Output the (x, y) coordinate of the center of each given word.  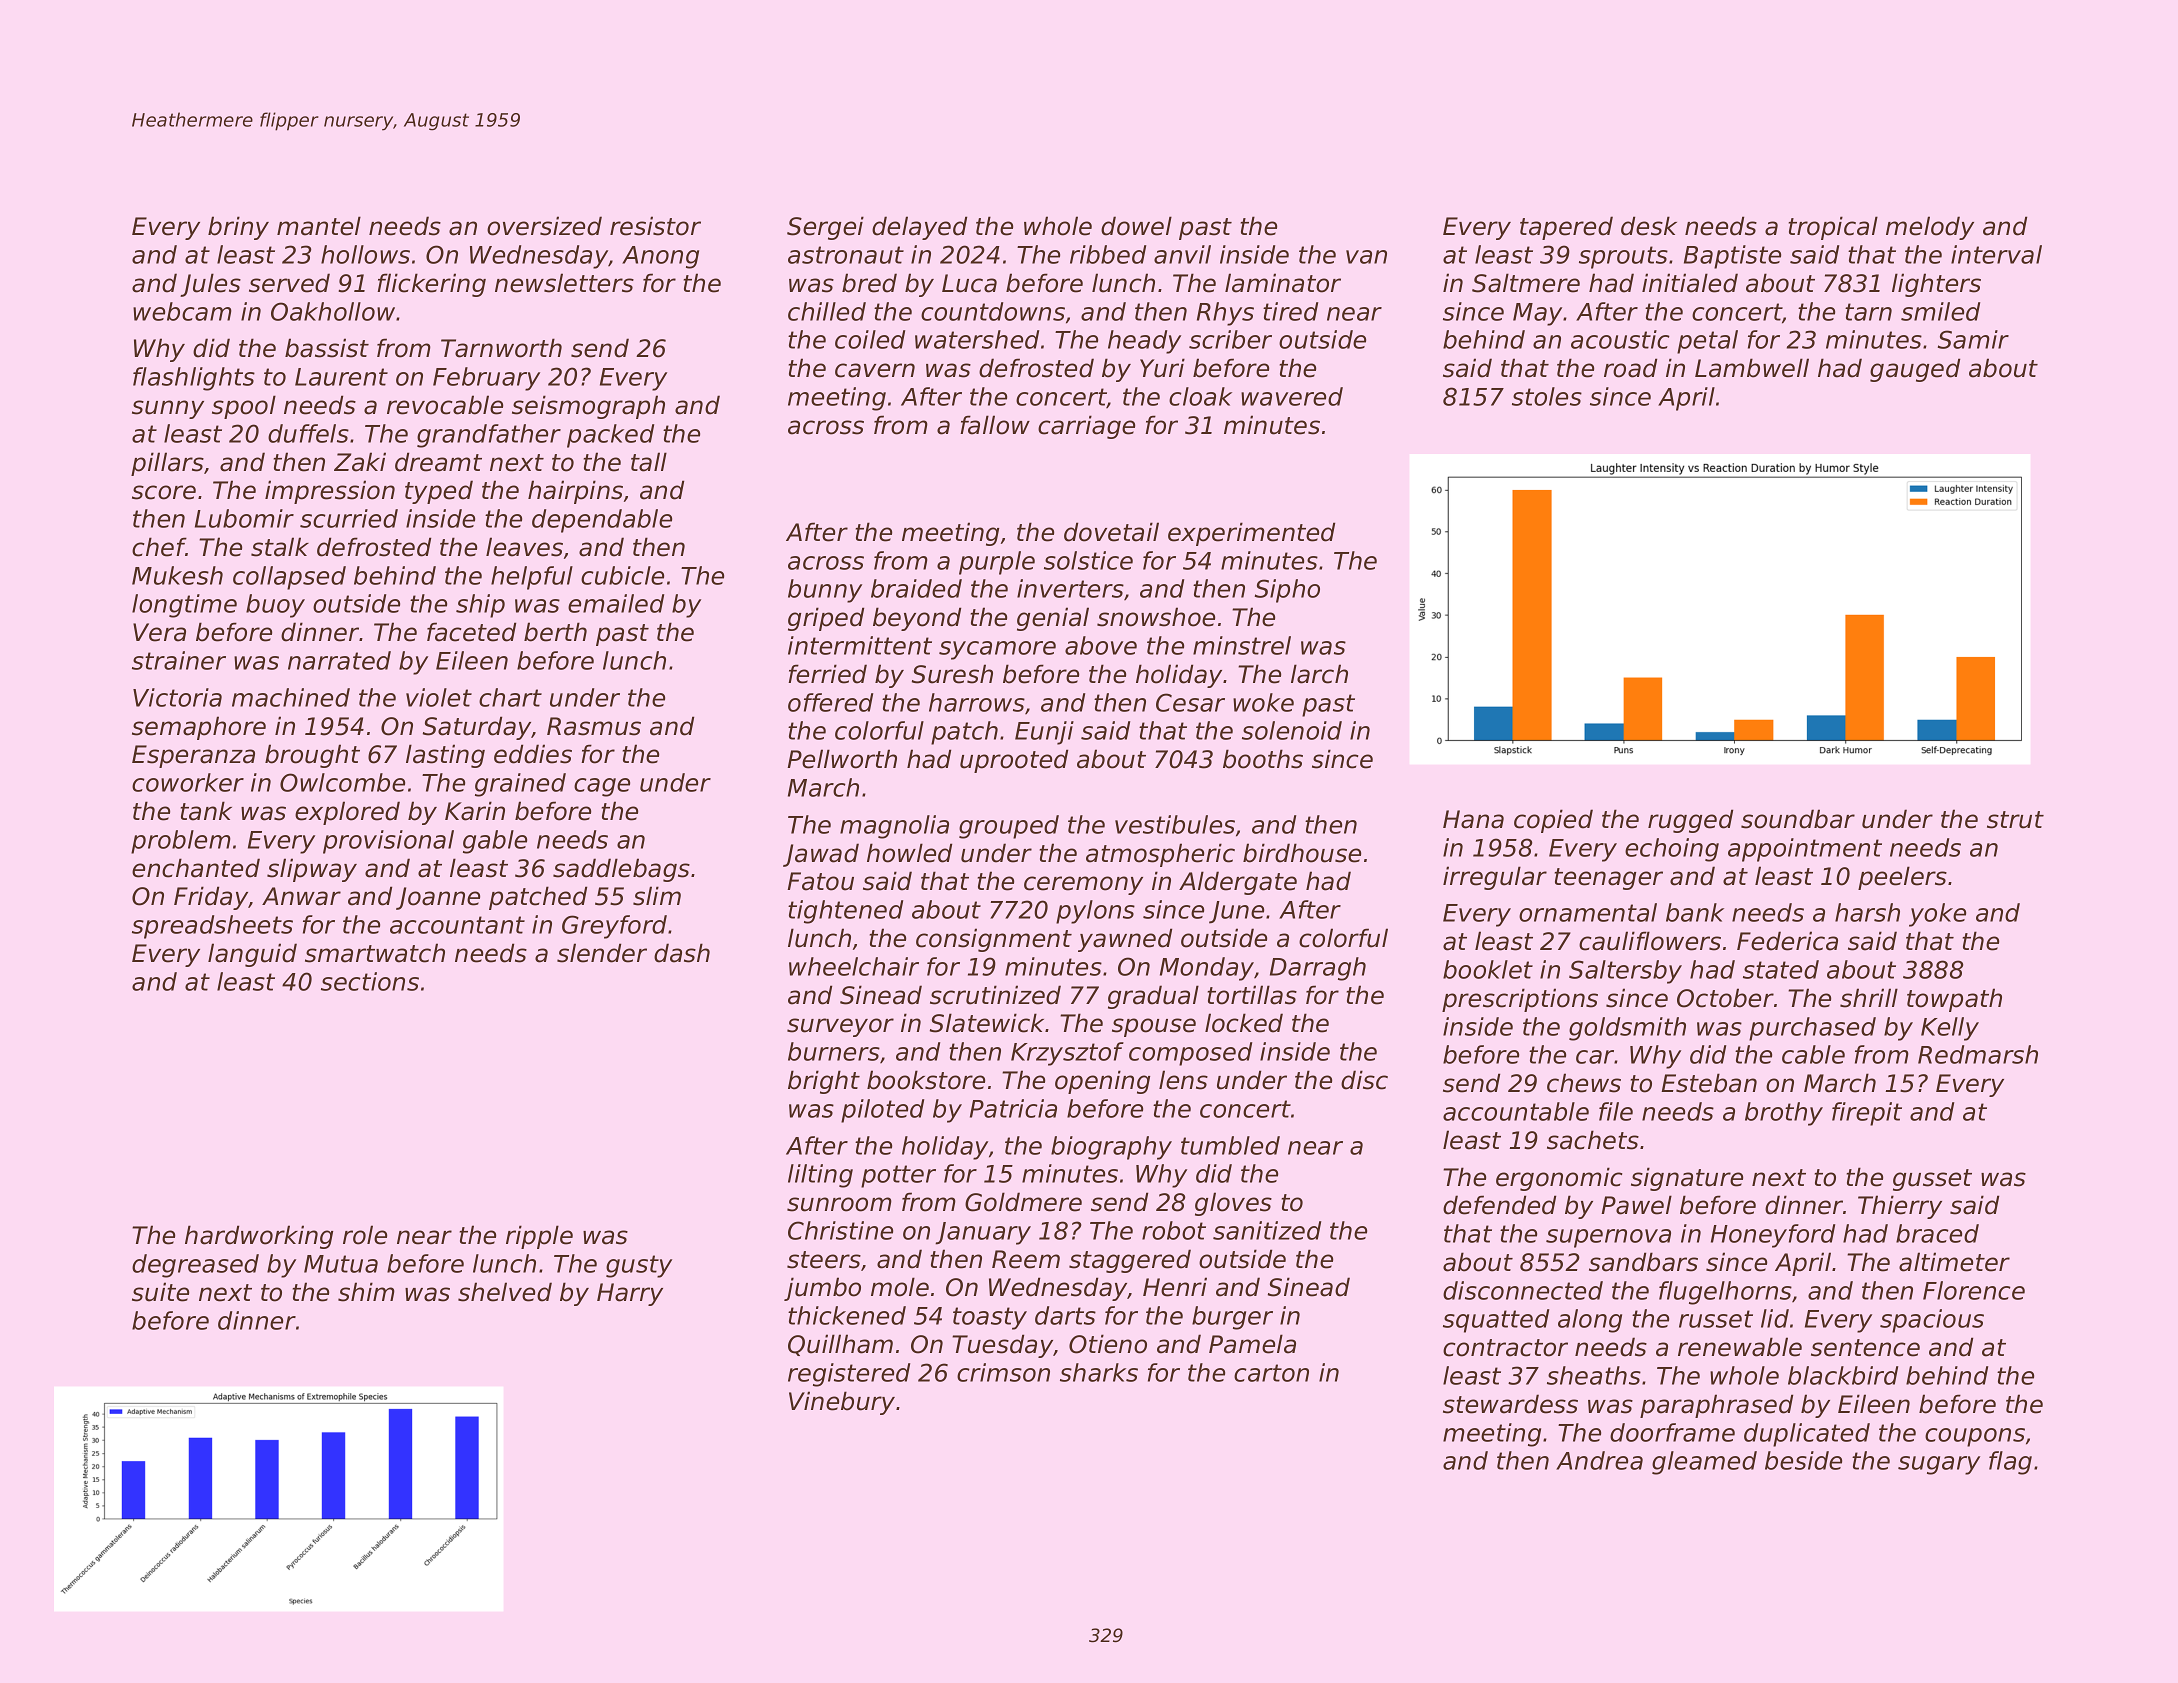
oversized (544, 226)
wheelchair (854, 966)
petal (1707, 342)
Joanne (438, 898)
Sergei (825, 228)
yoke (1937, 915)
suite (160, 1292)
